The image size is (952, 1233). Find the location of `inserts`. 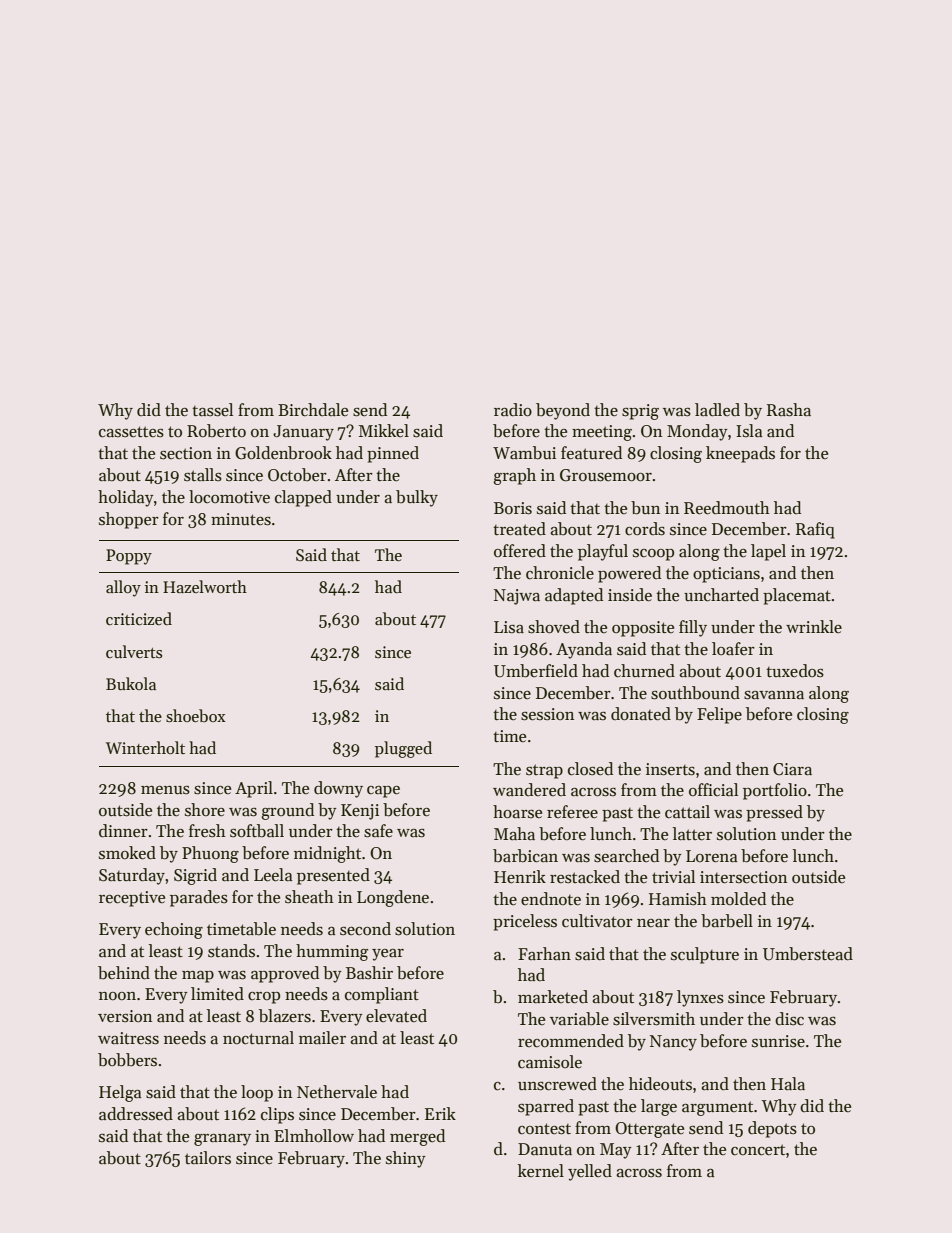

inserts is located at coordinates (670, 769).
